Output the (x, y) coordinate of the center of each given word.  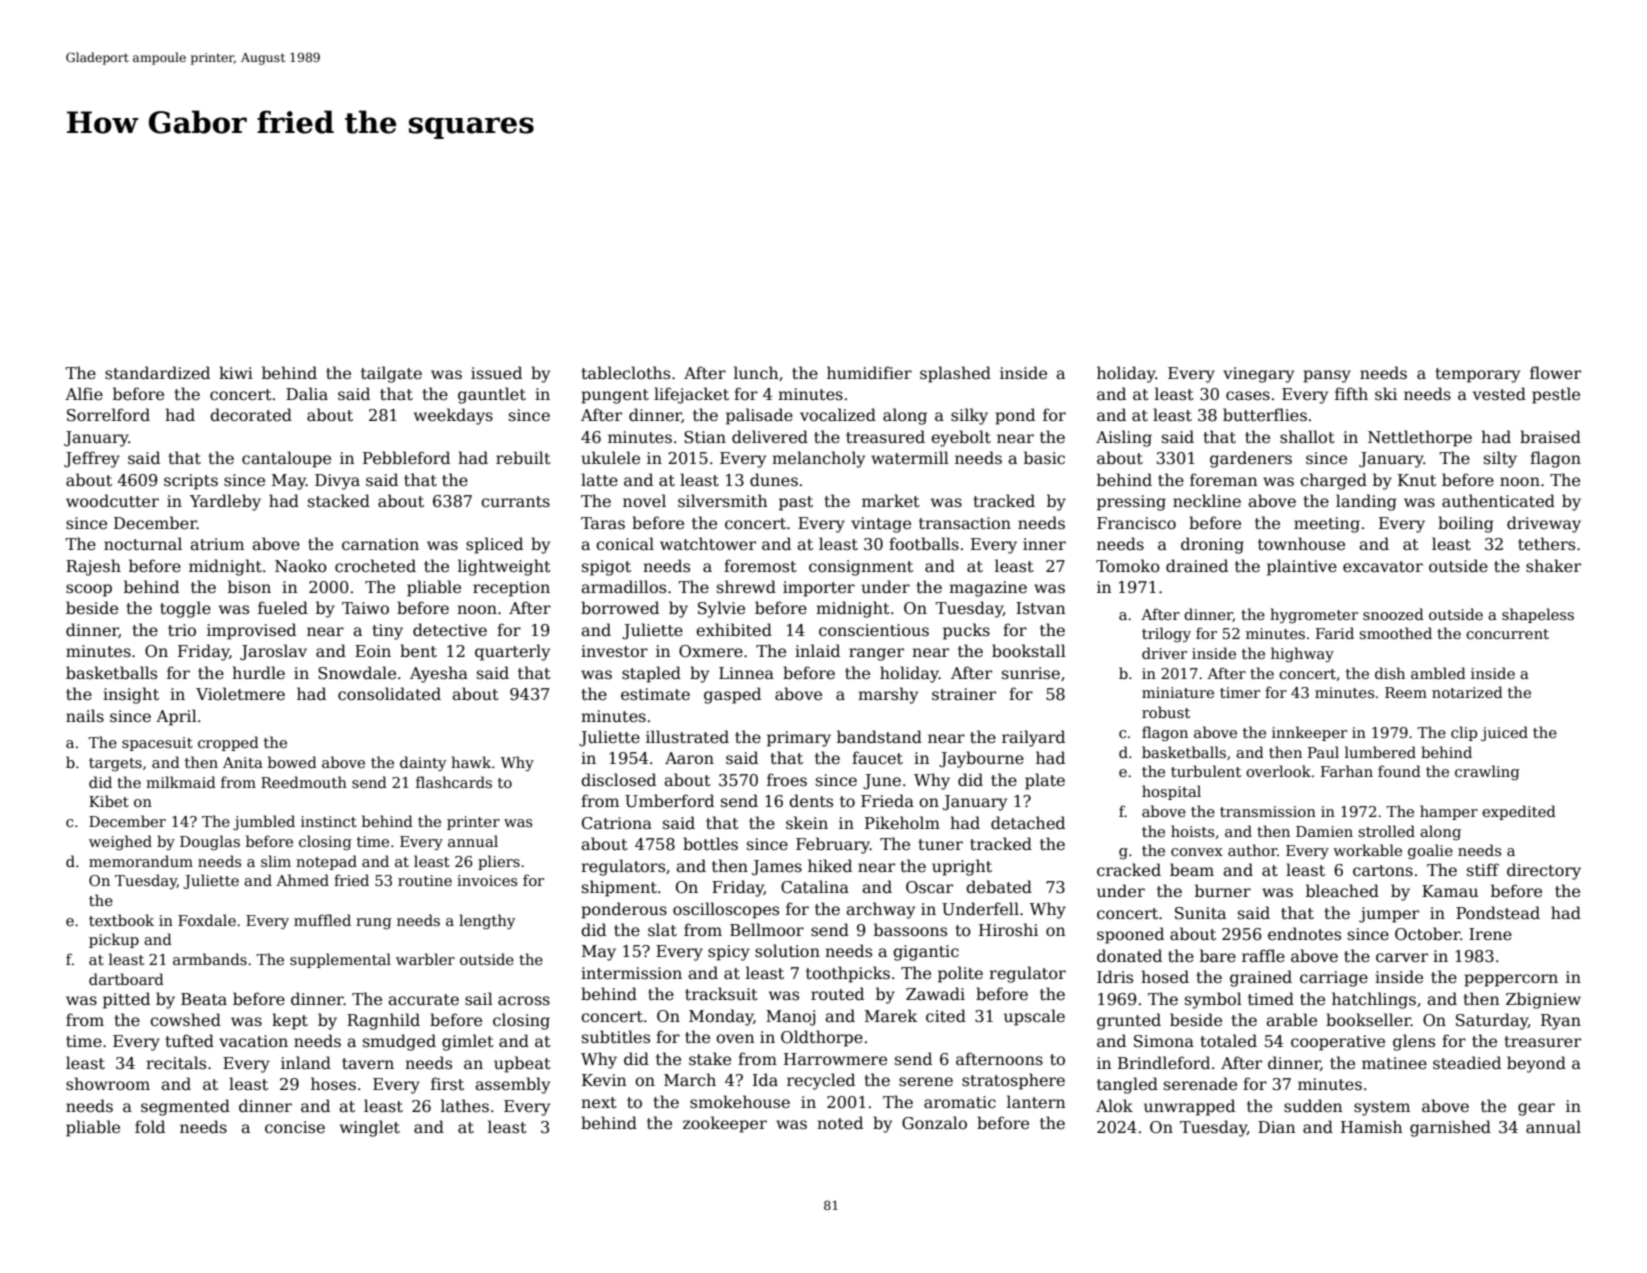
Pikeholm (902, 823)
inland (306, 1062)
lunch (756, 372)
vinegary (1258, 375)
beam (1192, 870)
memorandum (141, 861)
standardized (157, 373)
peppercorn (1511, 980)
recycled (821, 1081)
